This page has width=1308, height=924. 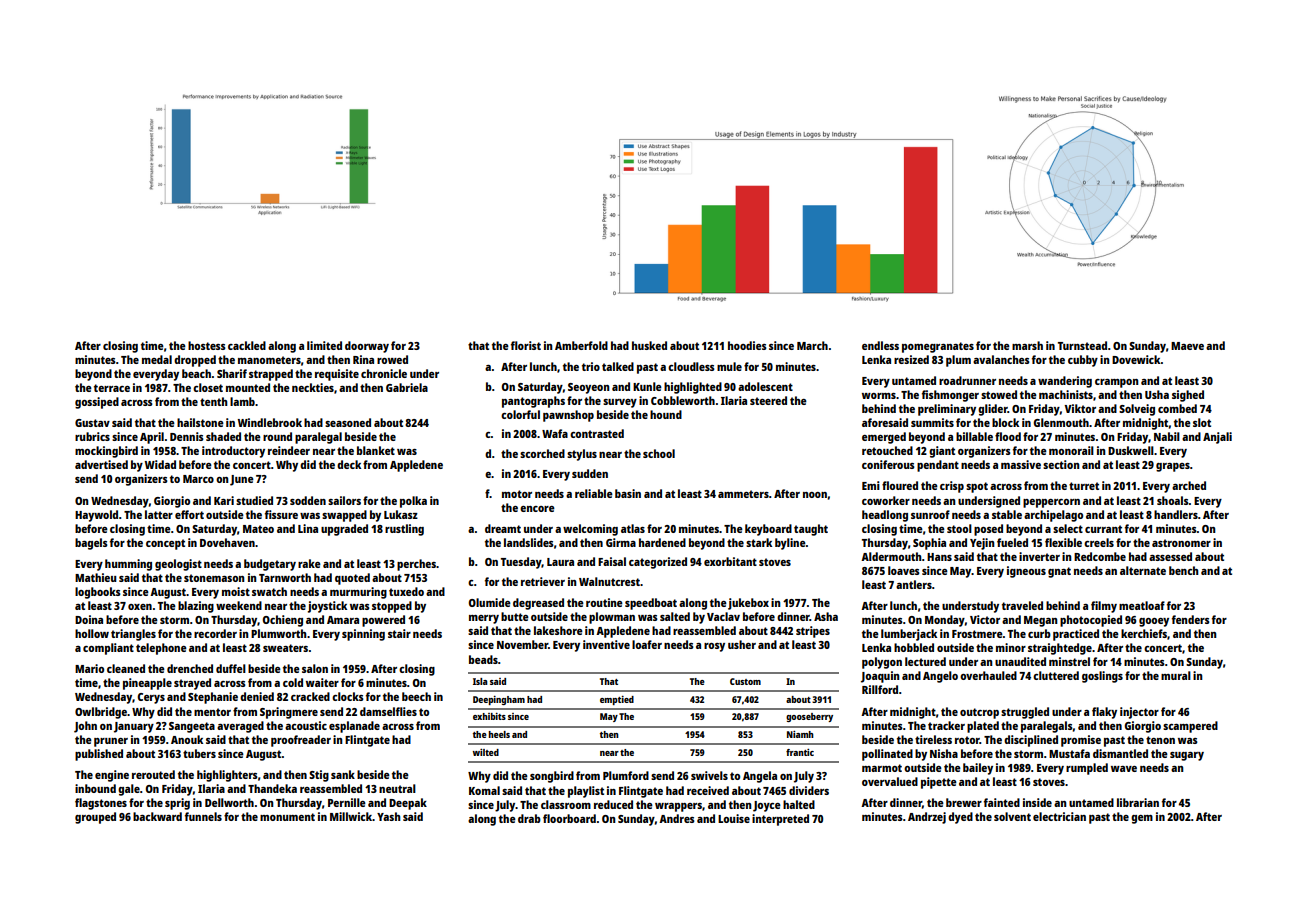 I want to click on antlers, so click(x=914, y=584).
